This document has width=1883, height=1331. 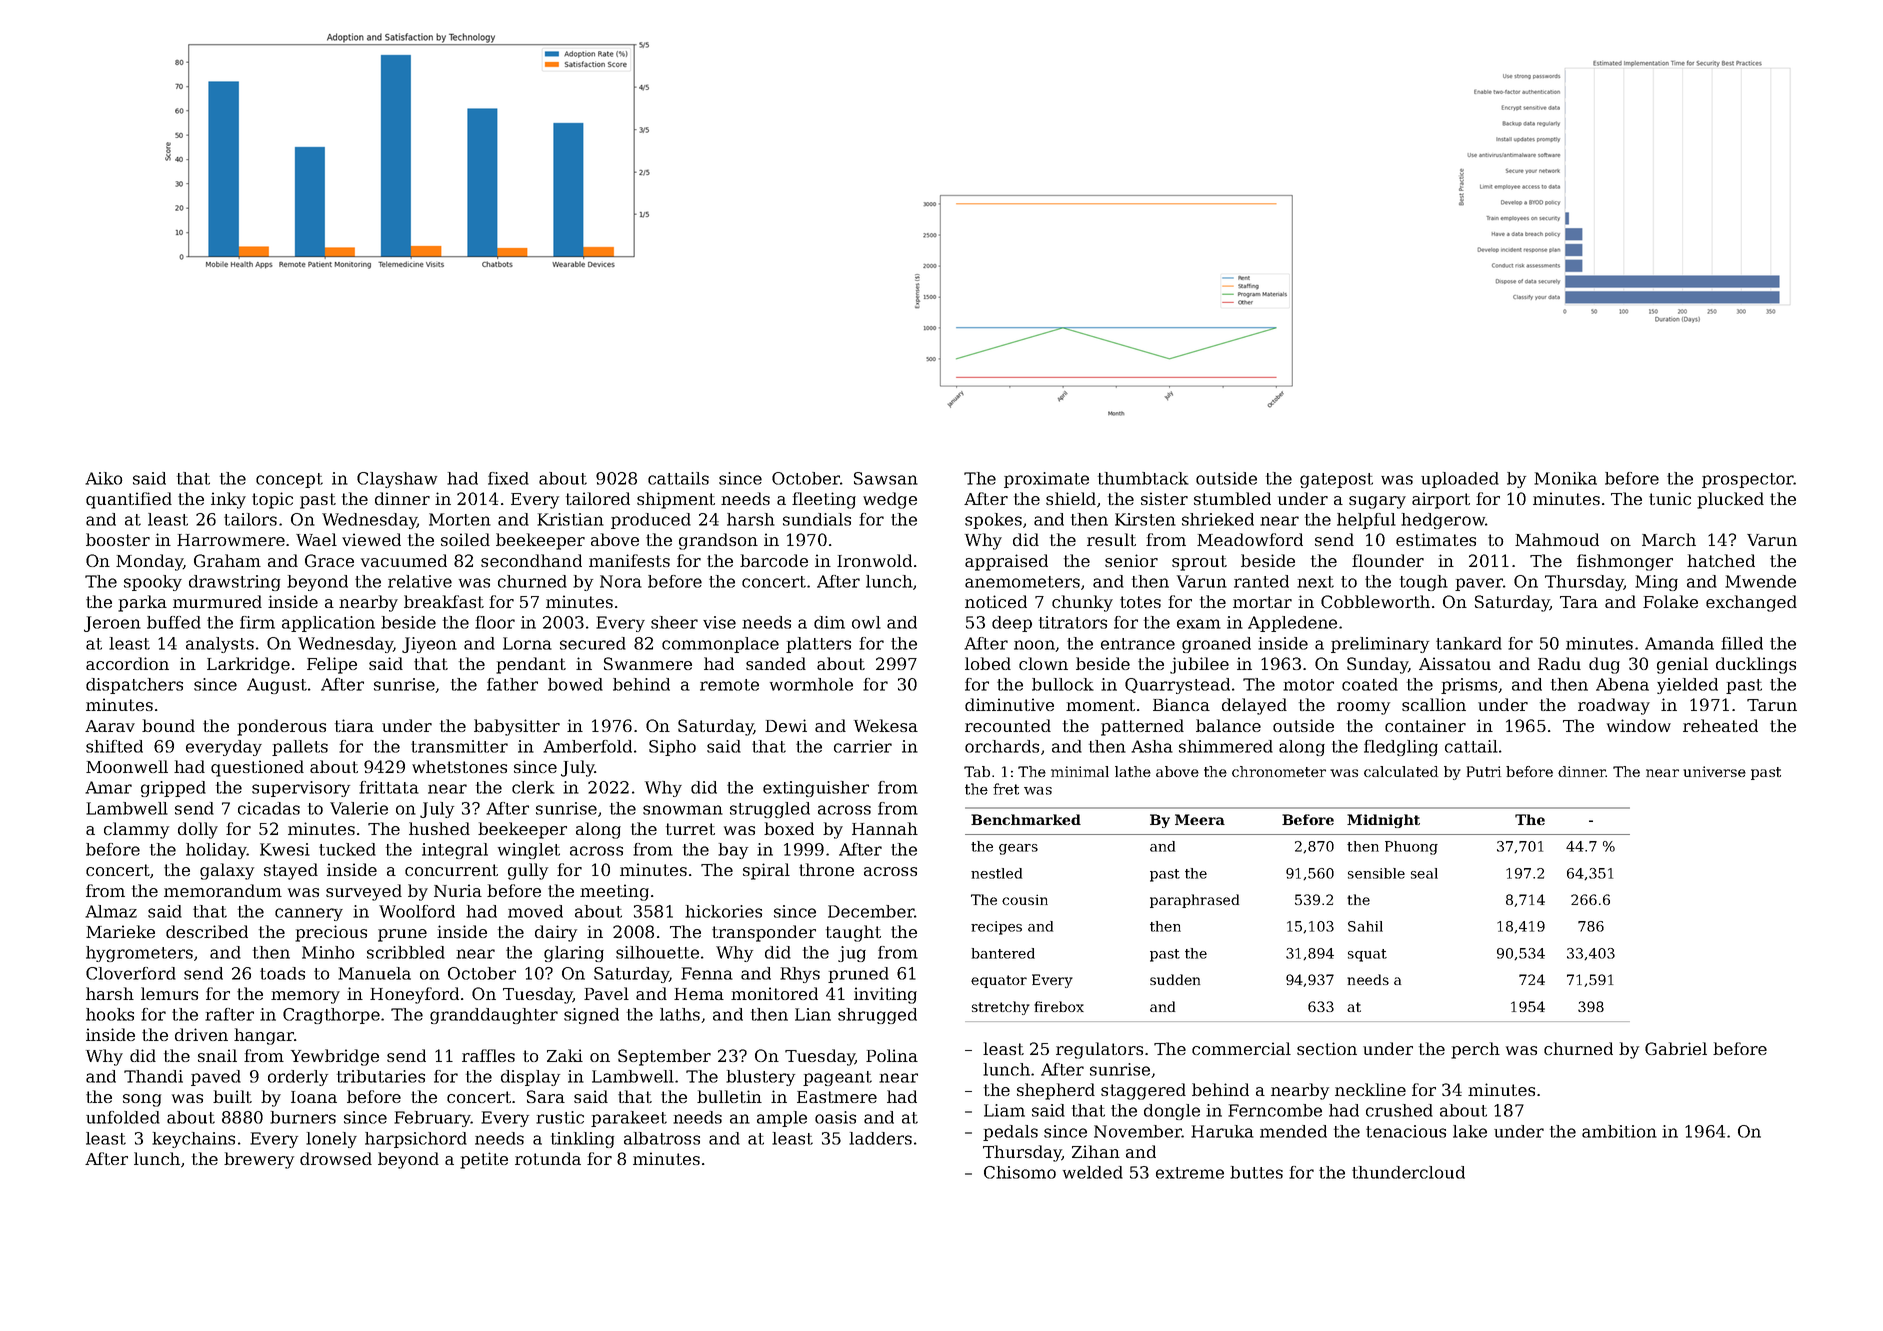 I want to click on Sahil, so click(x=1365, y=926).
